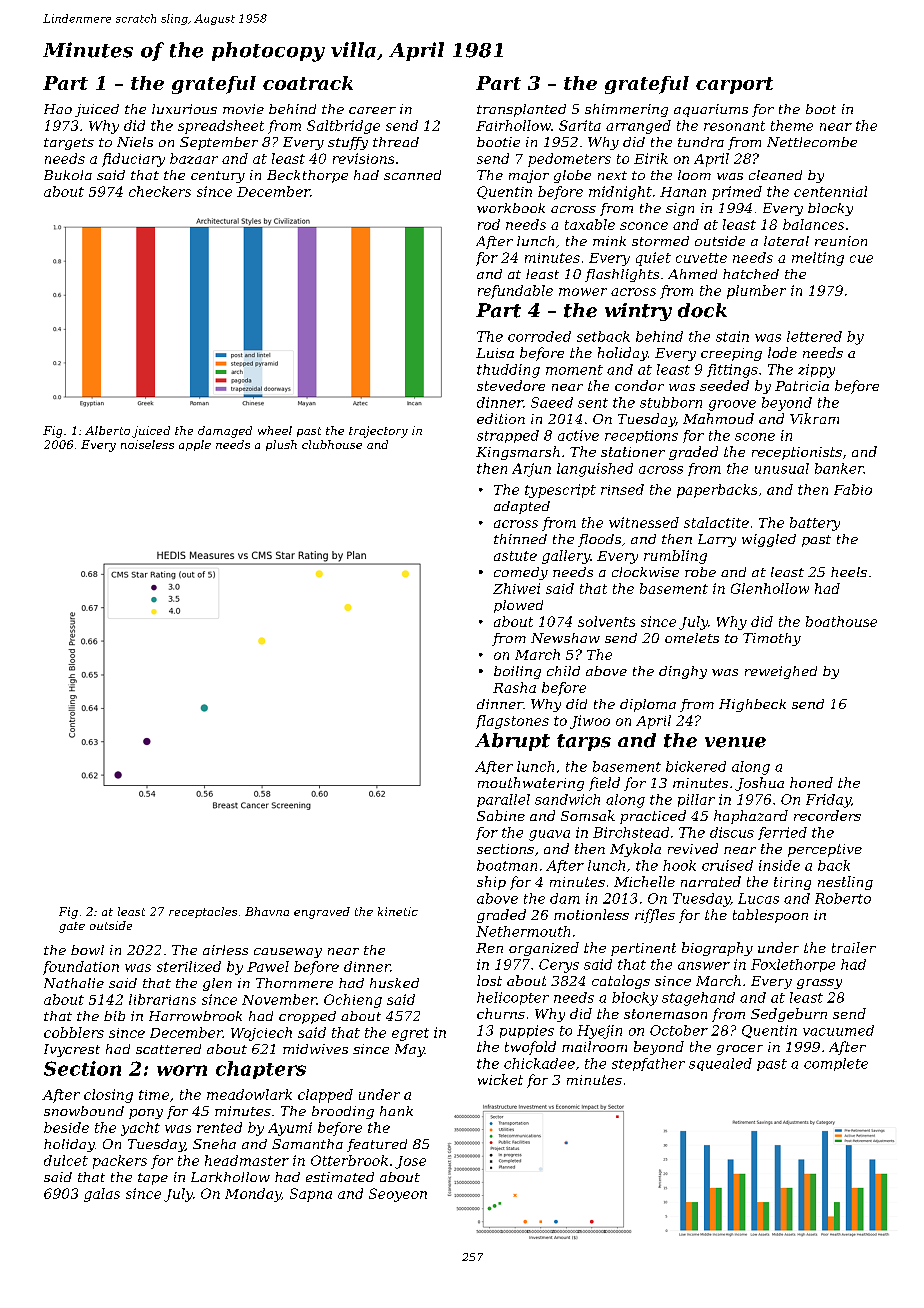 This page has height=1308, width=924. I want to click on movie, so click(243, 109).
